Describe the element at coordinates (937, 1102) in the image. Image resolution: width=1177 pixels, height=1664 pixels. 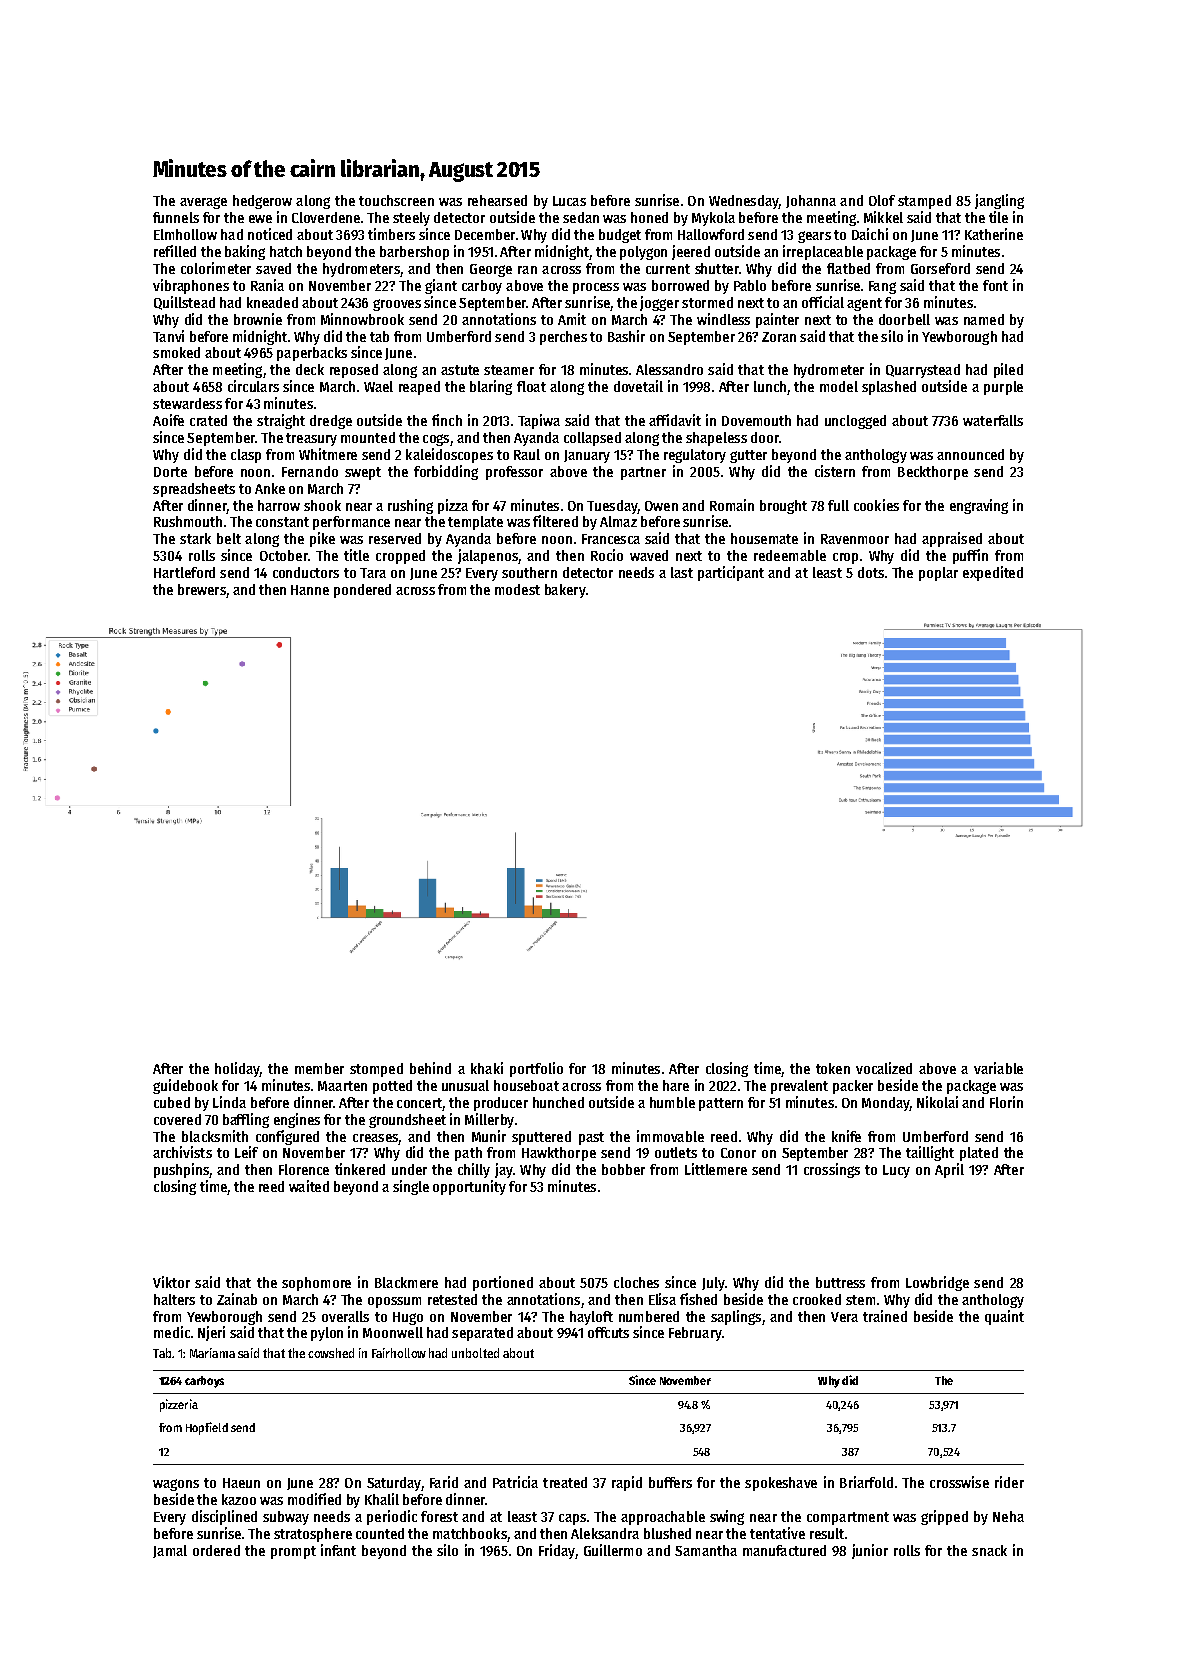
I see `Nikolai` at that location.
